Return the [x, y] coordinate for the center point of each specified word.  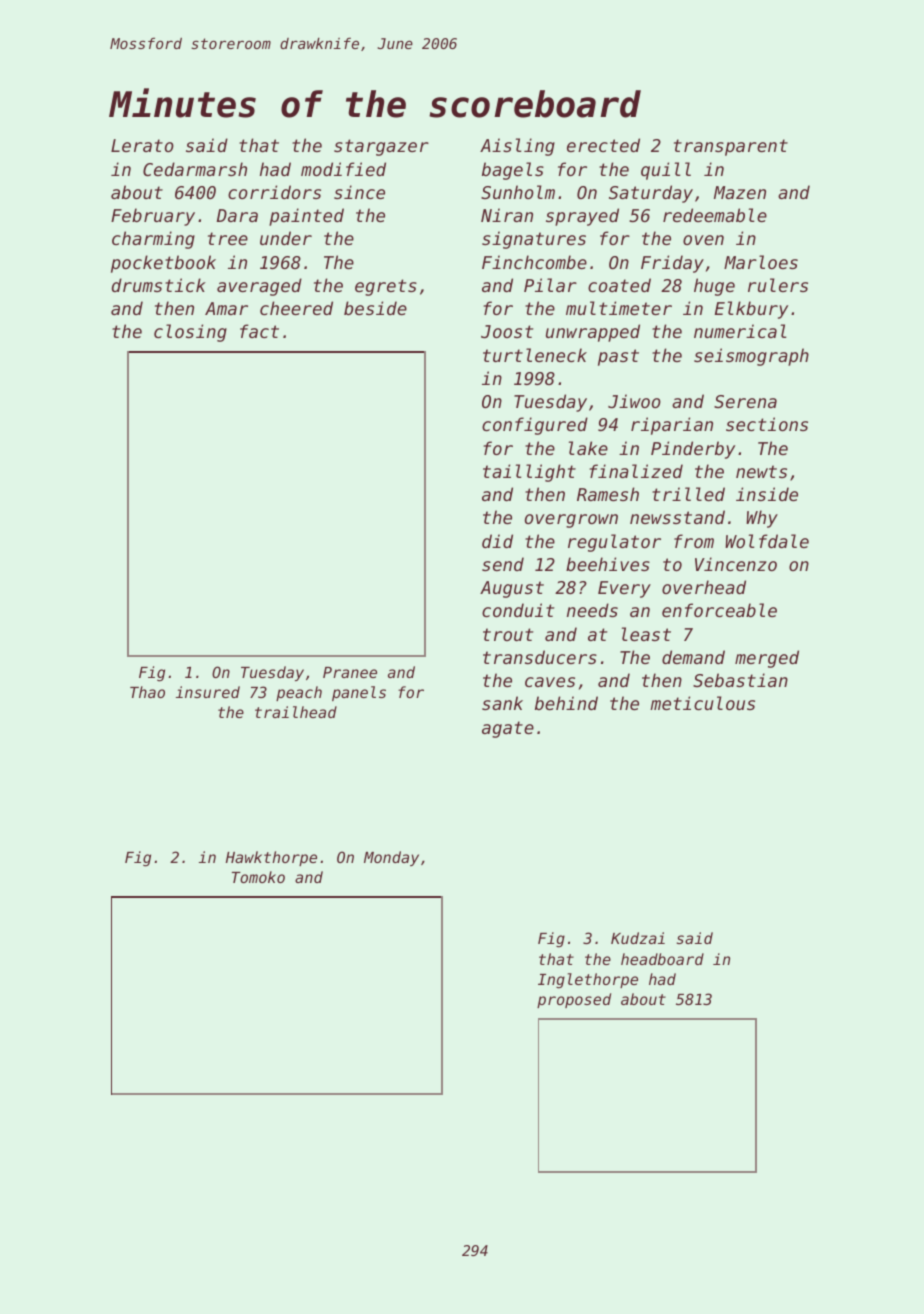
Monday [391, 858]
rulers [778, 285]
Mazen [740, 192]
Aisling [517, 147]
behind [566, 703]
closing [190, 333]
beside [375, 308]
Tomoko [258, 877]
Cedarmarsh [195, 169]
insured [208, 692]
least [646, 634]
